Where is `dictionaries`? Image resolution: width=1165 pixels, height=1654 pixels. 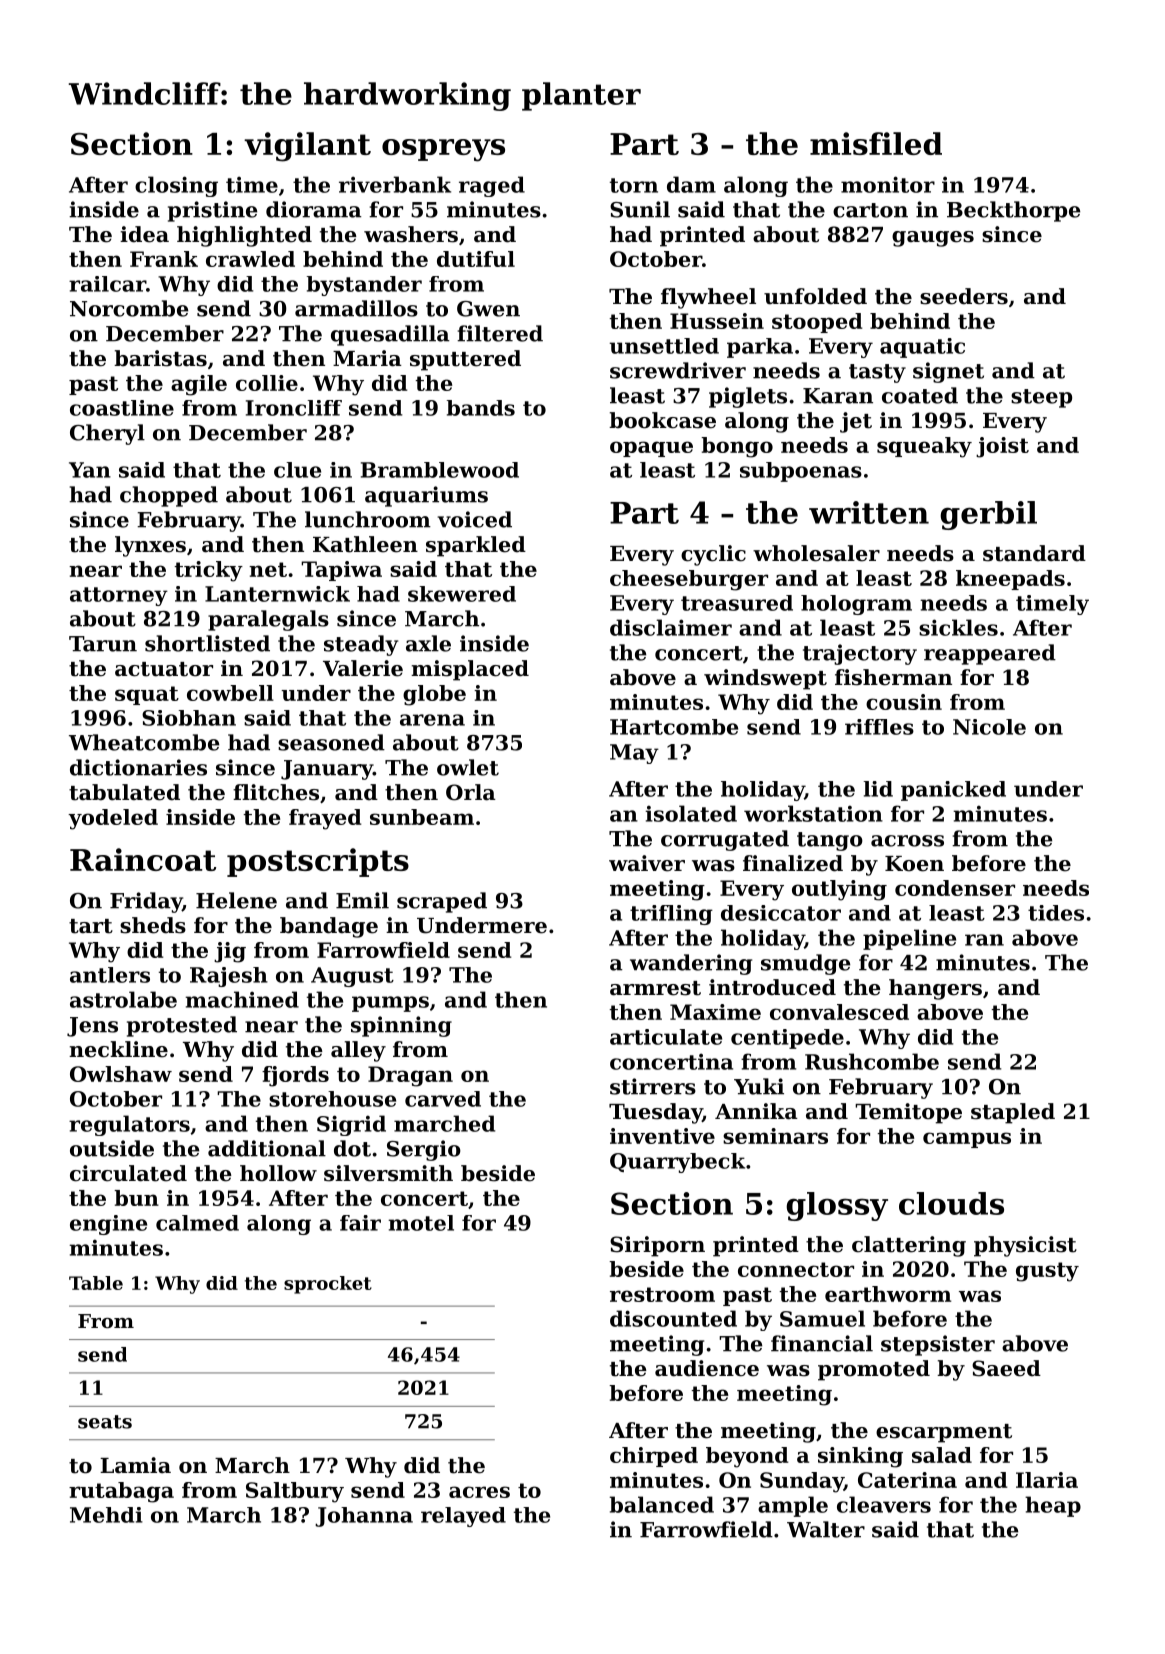 dictionaries is located at coordinates (138, 767).
